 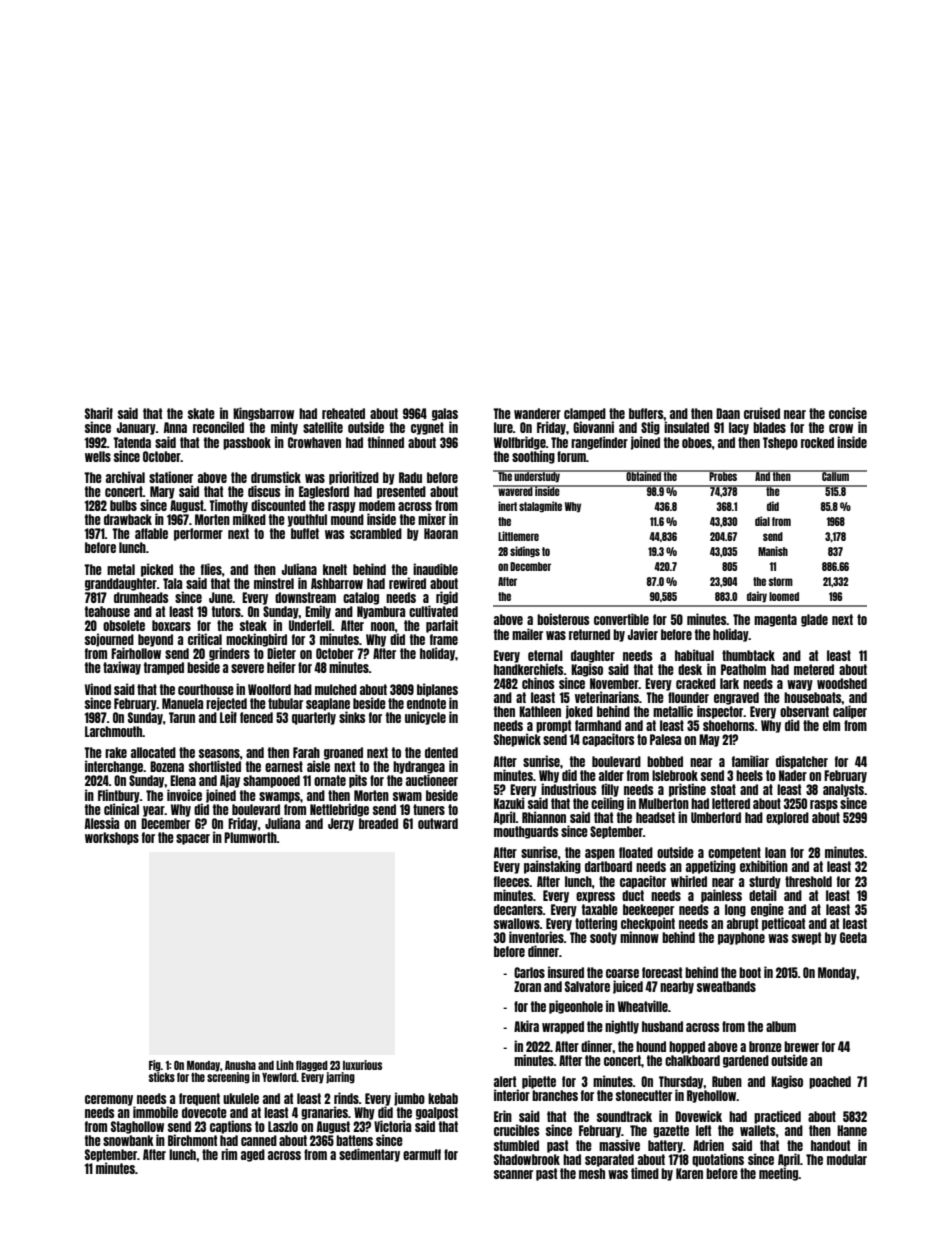 I want to click on earmuff, so click(x=422, y=1154).
